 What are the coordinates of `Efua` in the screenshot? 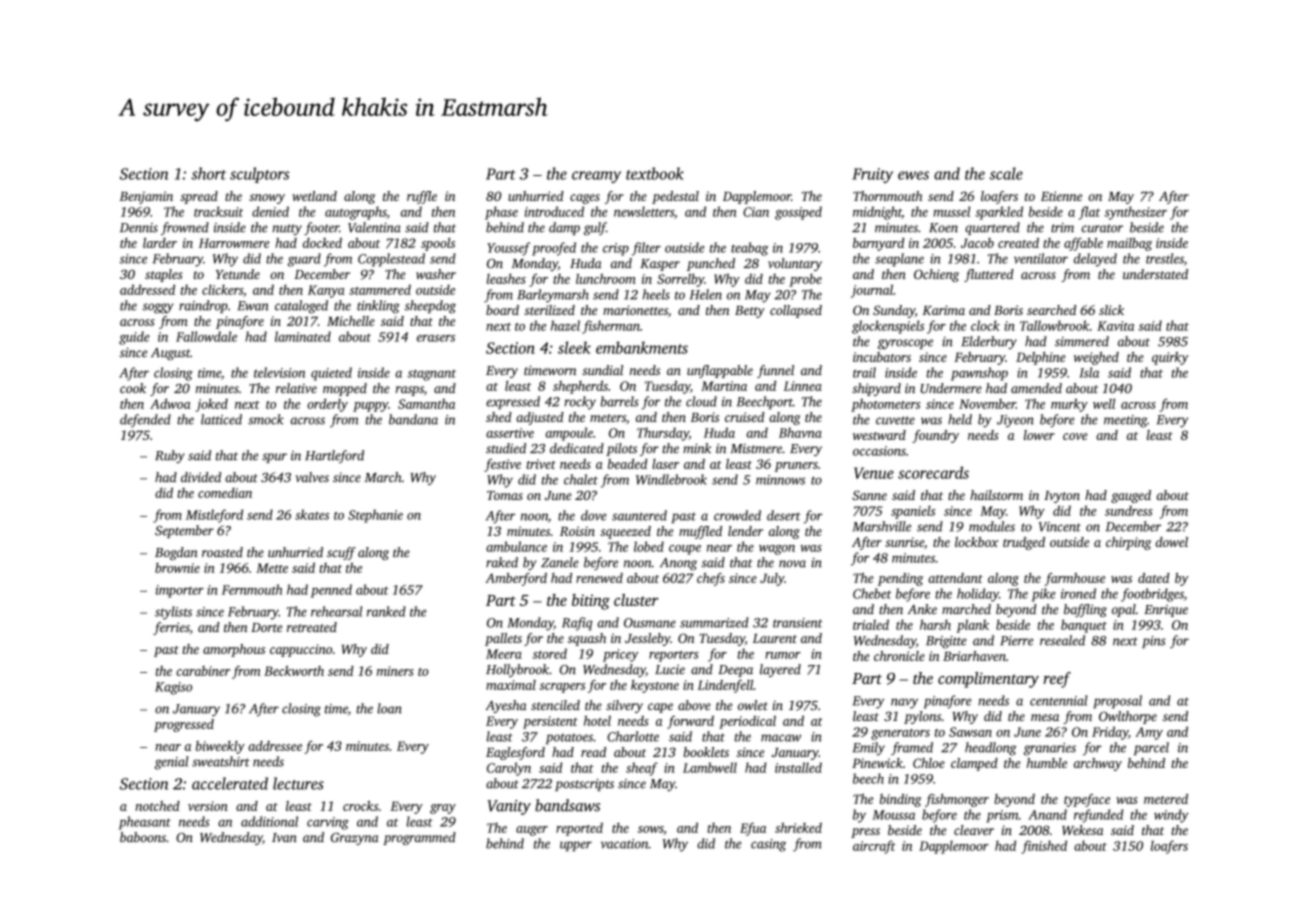 It's located at (753, 829).
